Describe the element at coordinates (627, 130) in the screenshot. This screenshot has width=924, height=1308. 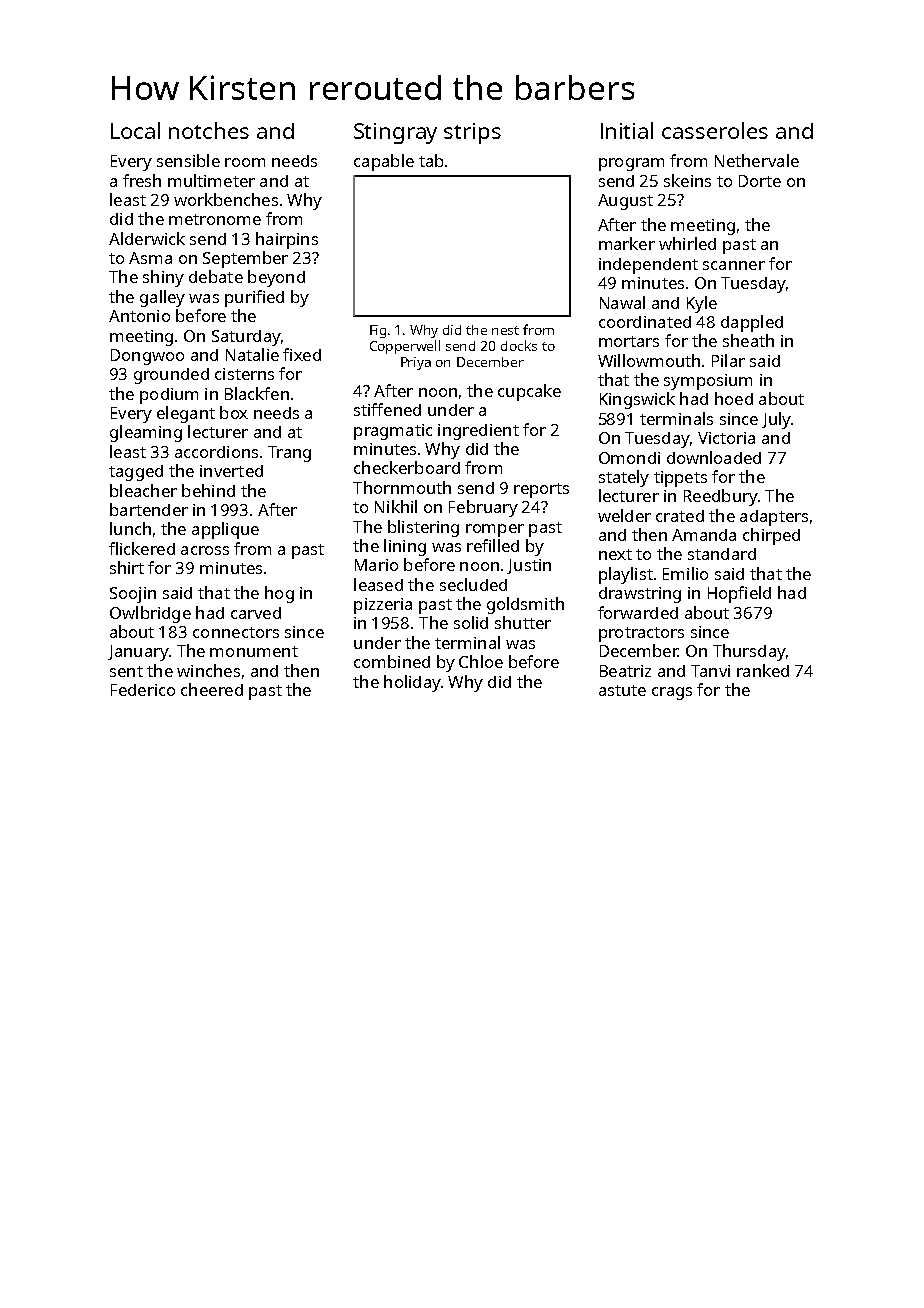
I see `Initial` at that location.
